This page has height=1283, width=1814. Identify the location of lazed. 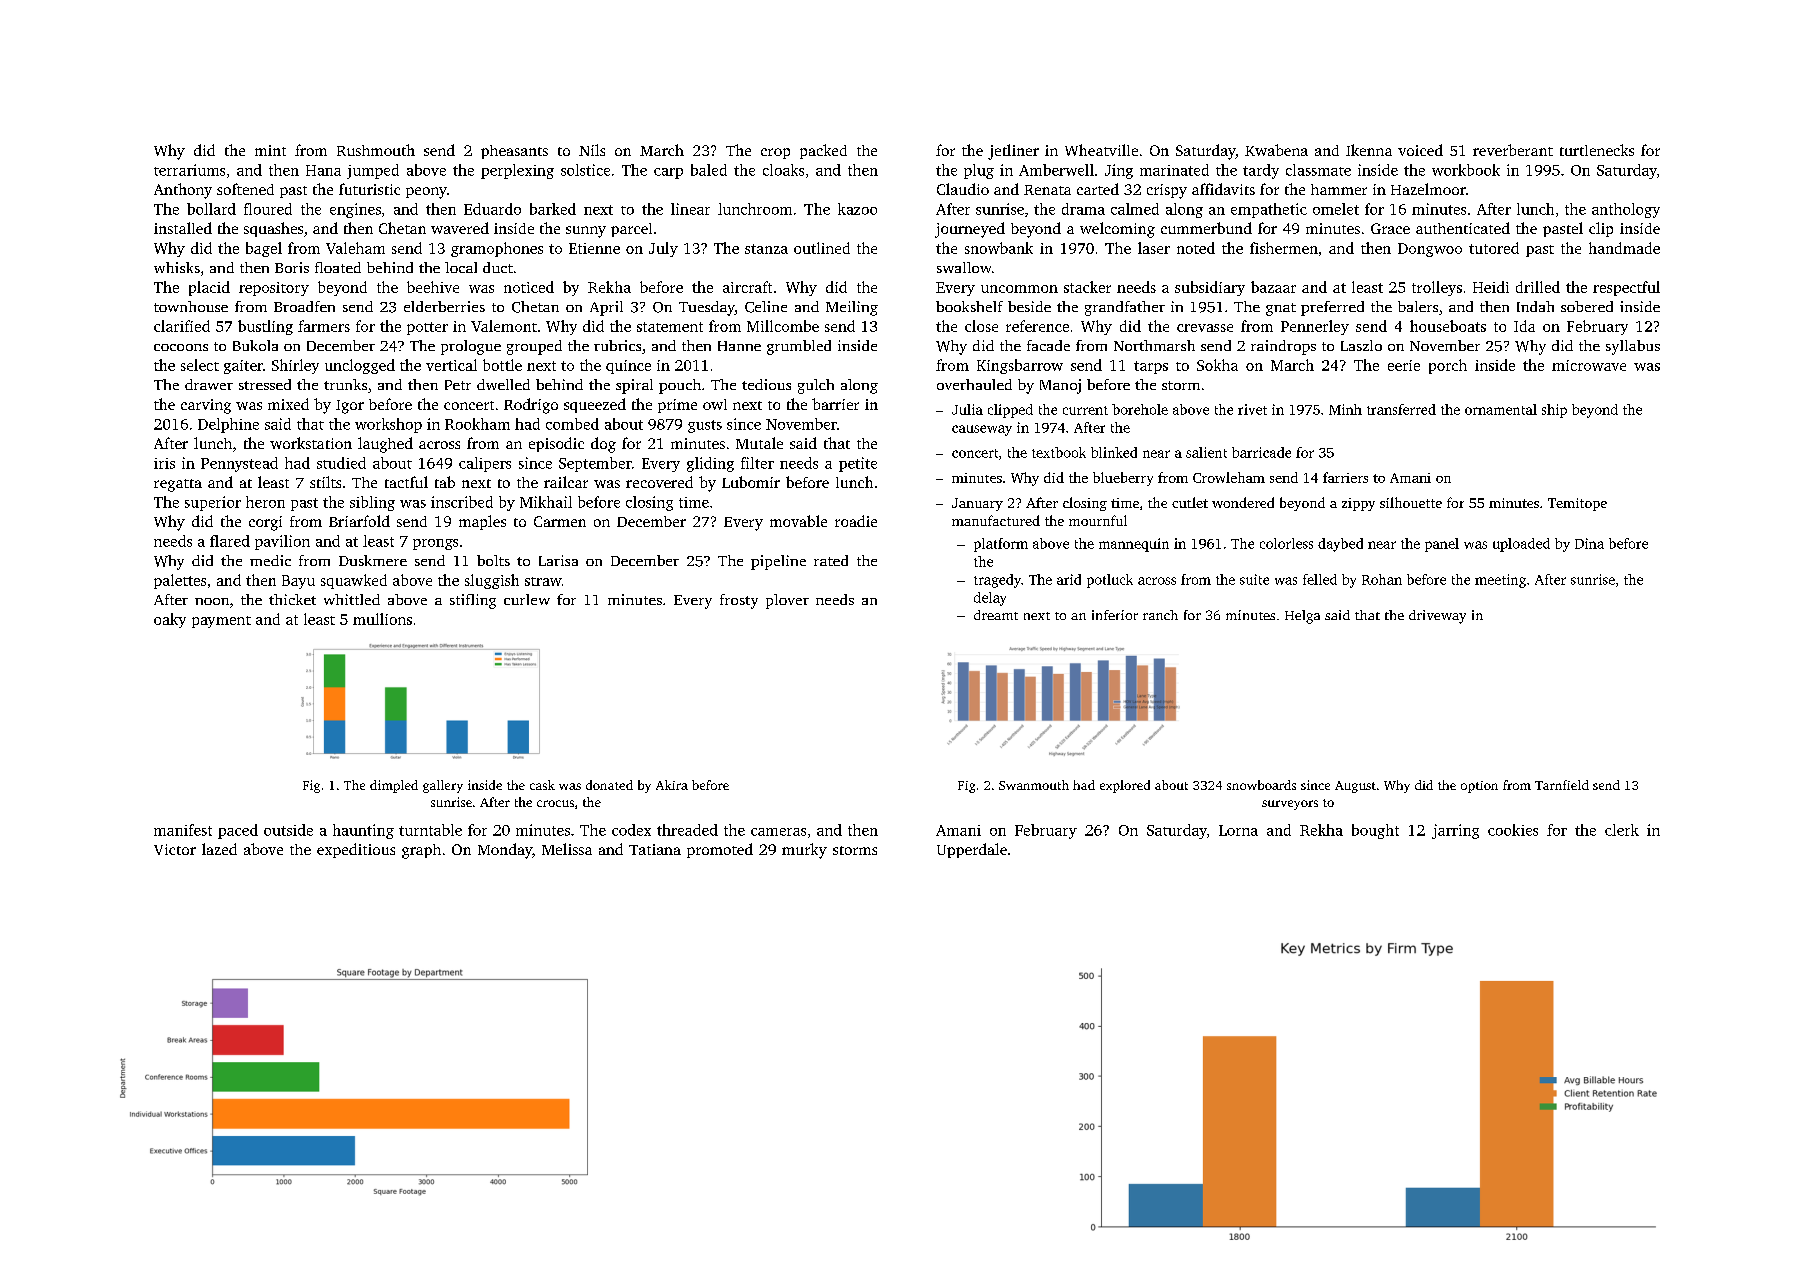
(219, 849).
